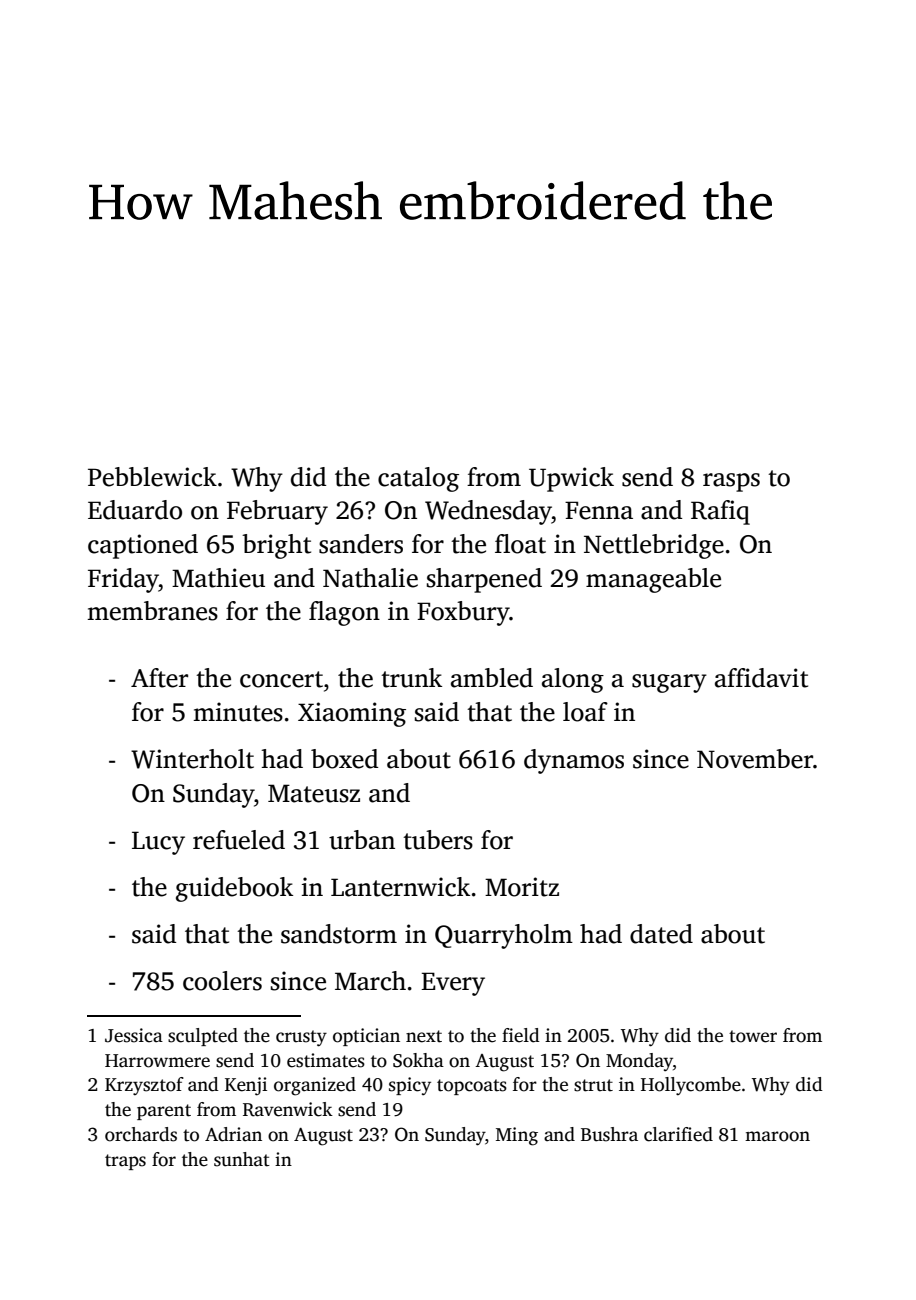 Image resolution: width=916 pixels, height=1300 pixels. I want to click on sugary, so click(669, 683).
